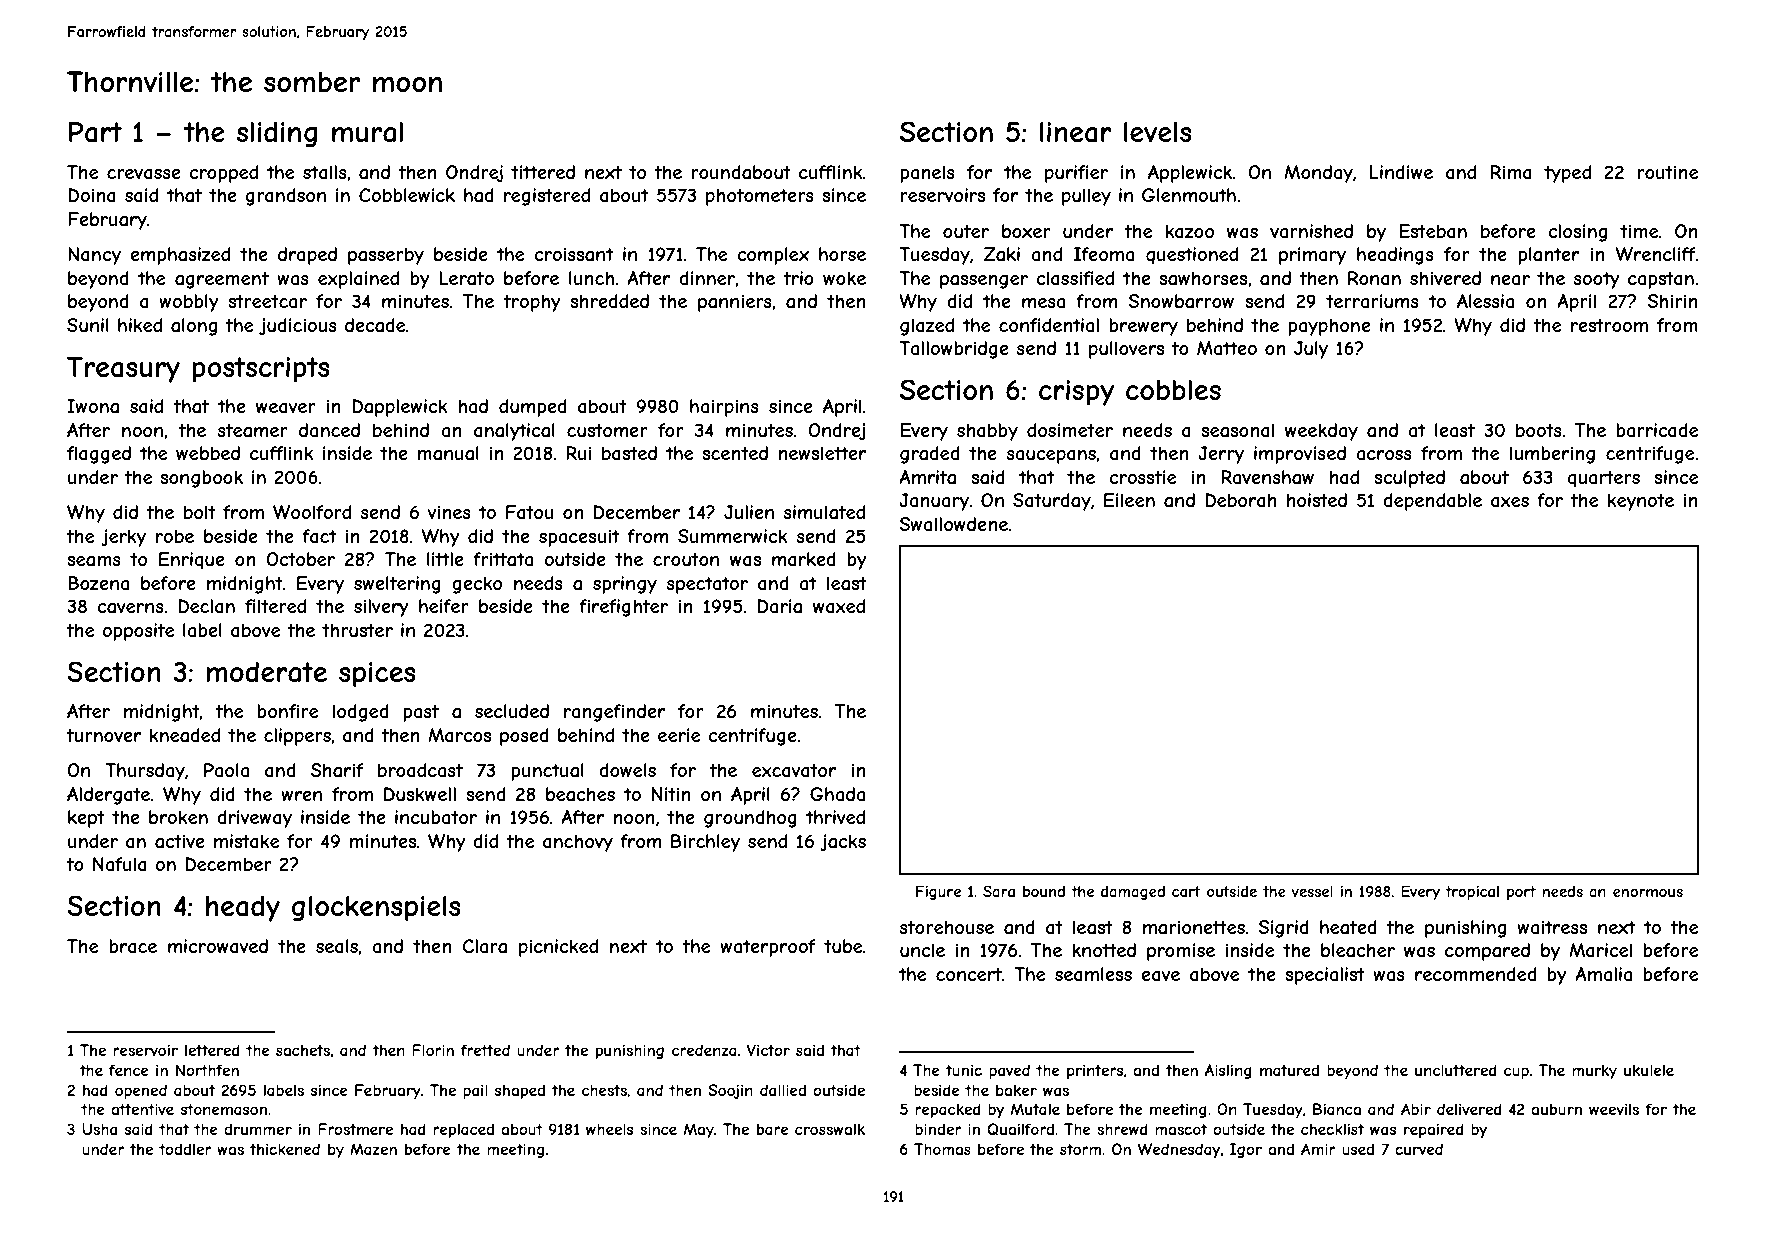 The width and height of the page is (1766, 1249). Describe the element at coordinates (325, 172) in the page. I see `stalls` at that location.
